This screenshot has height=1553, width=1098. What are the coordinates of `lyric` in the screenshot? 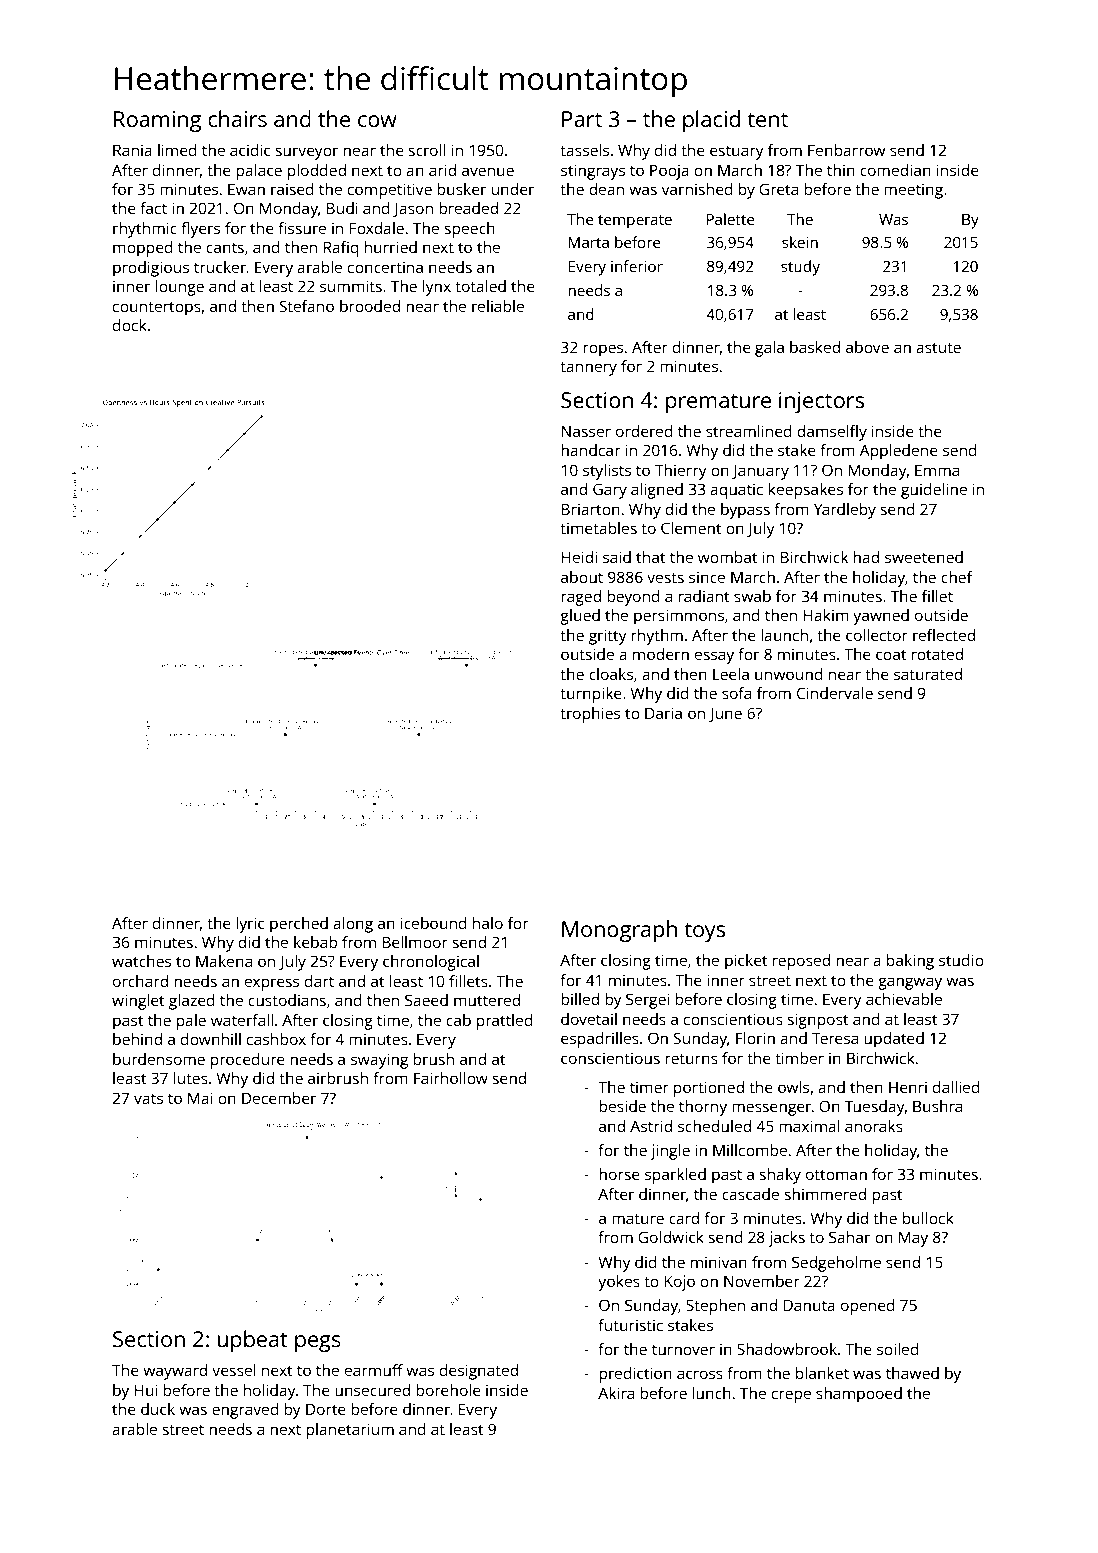 It's located at (250, 925).
